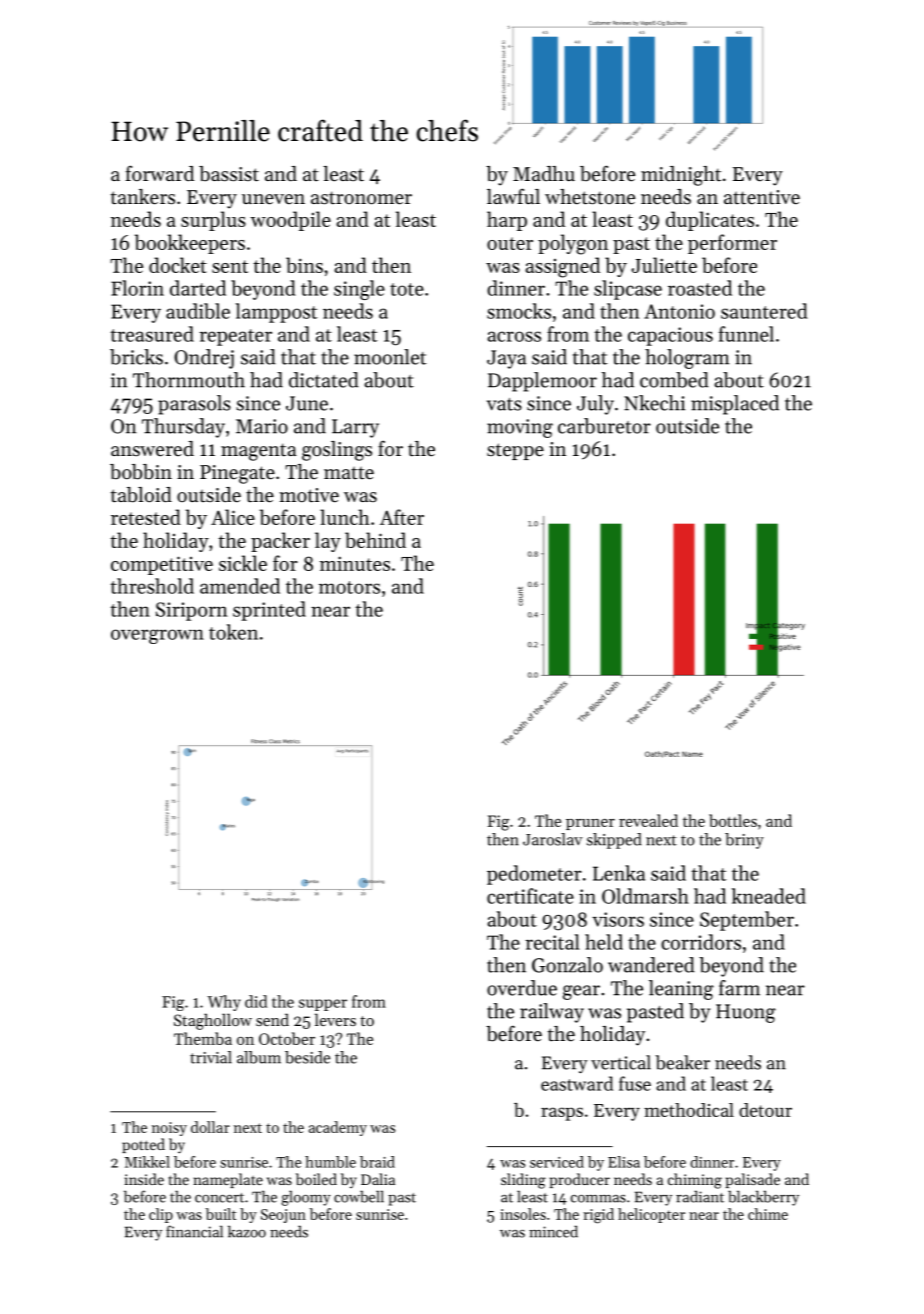 The height and width of the image is (1314, 924). Describe the element at coordinates (689, 1110) in the image. I see `methodical` at that location.
